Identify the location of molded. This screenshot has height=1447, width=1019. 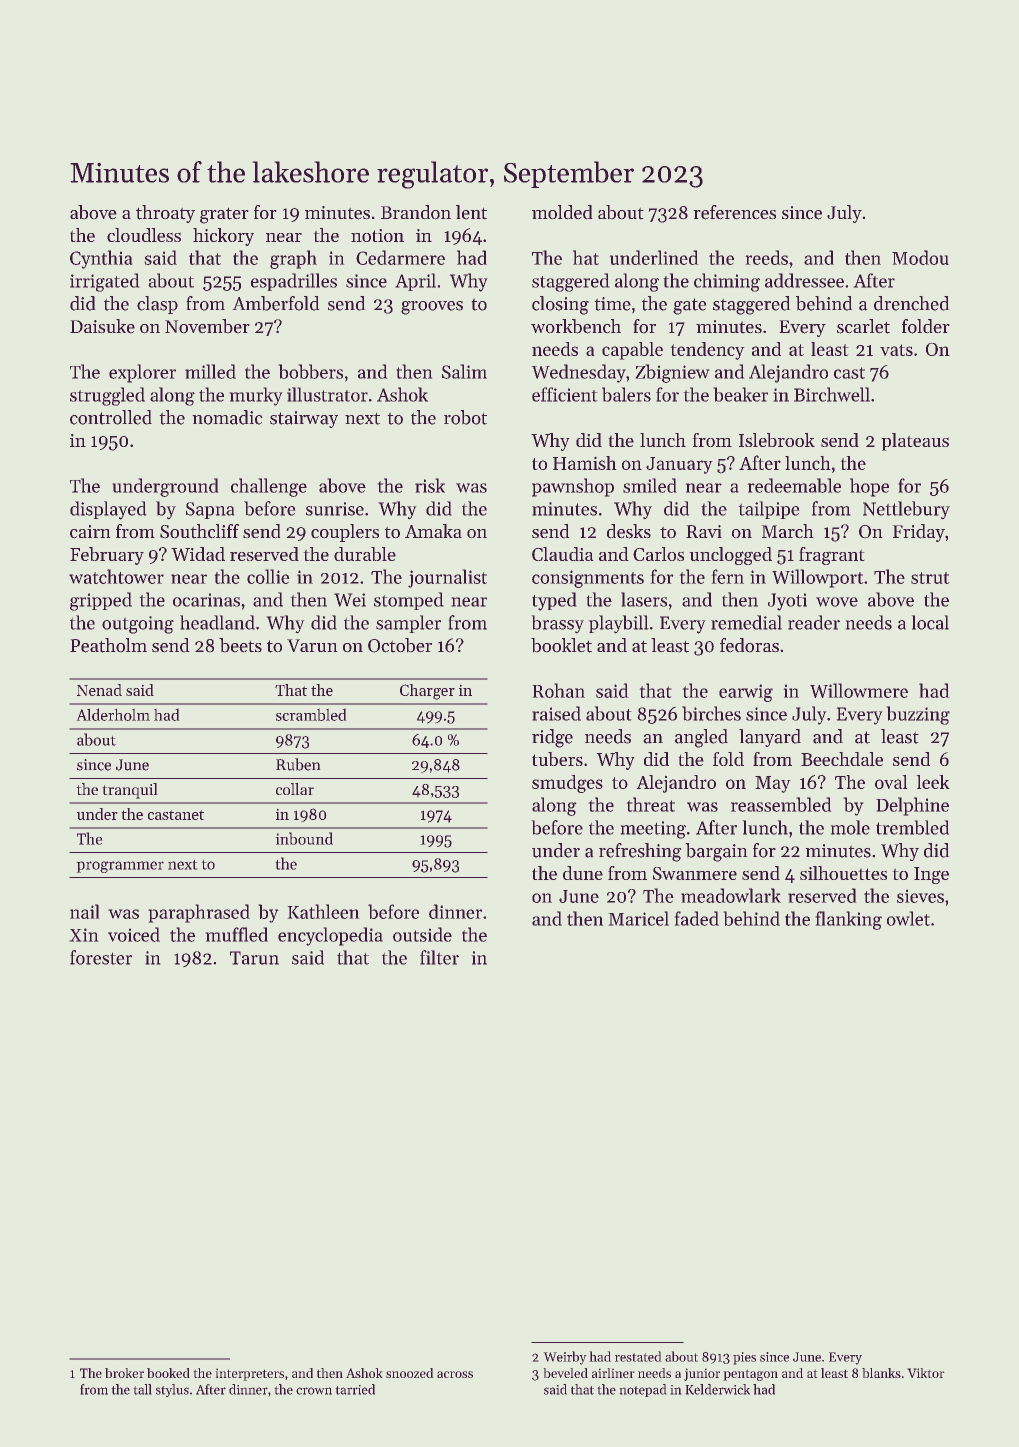
(562, 212).
